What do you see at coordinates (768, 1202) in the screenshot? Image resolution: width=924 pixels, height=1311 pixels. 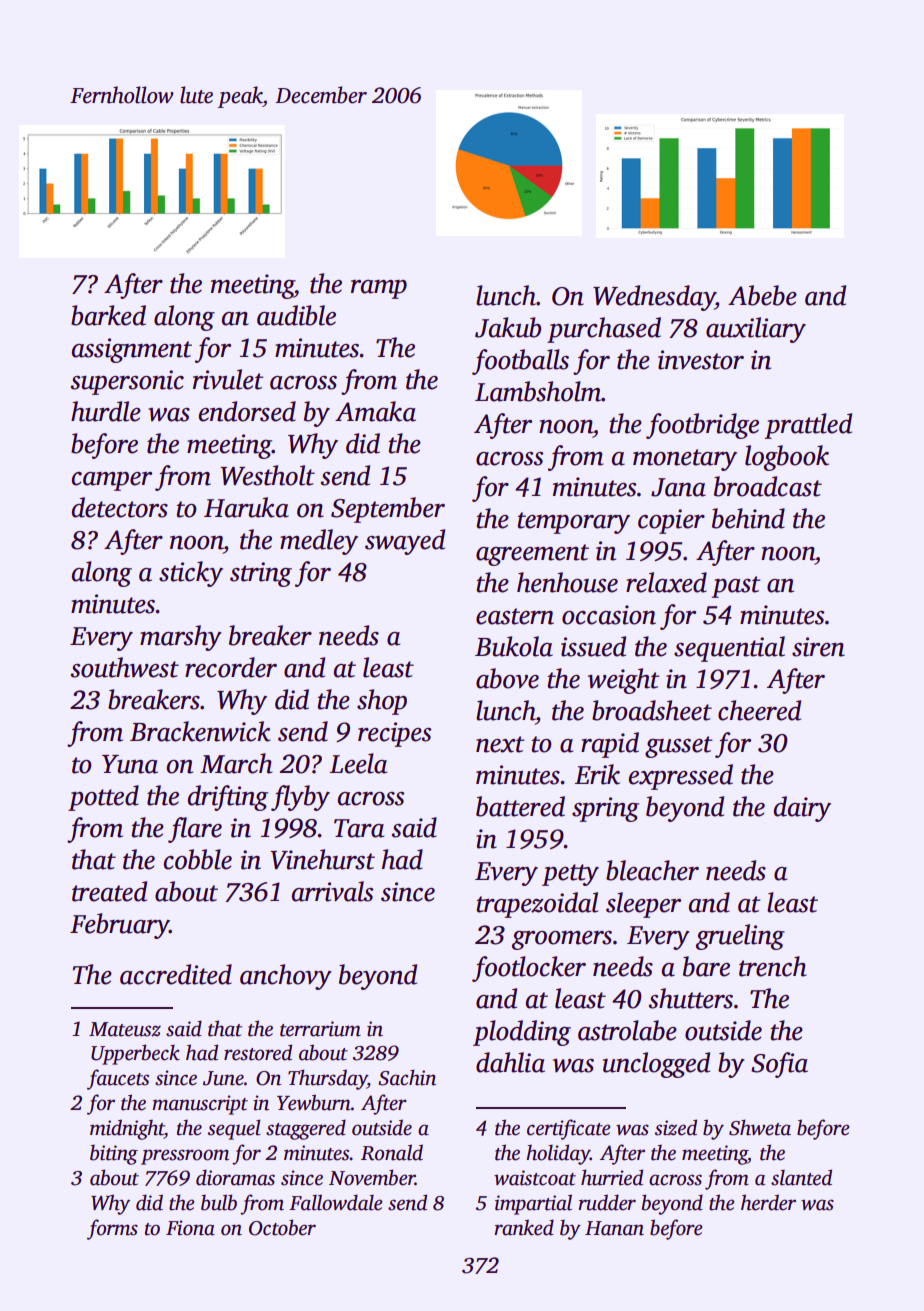 I see `herder` at bounding box center [768, 1202].
